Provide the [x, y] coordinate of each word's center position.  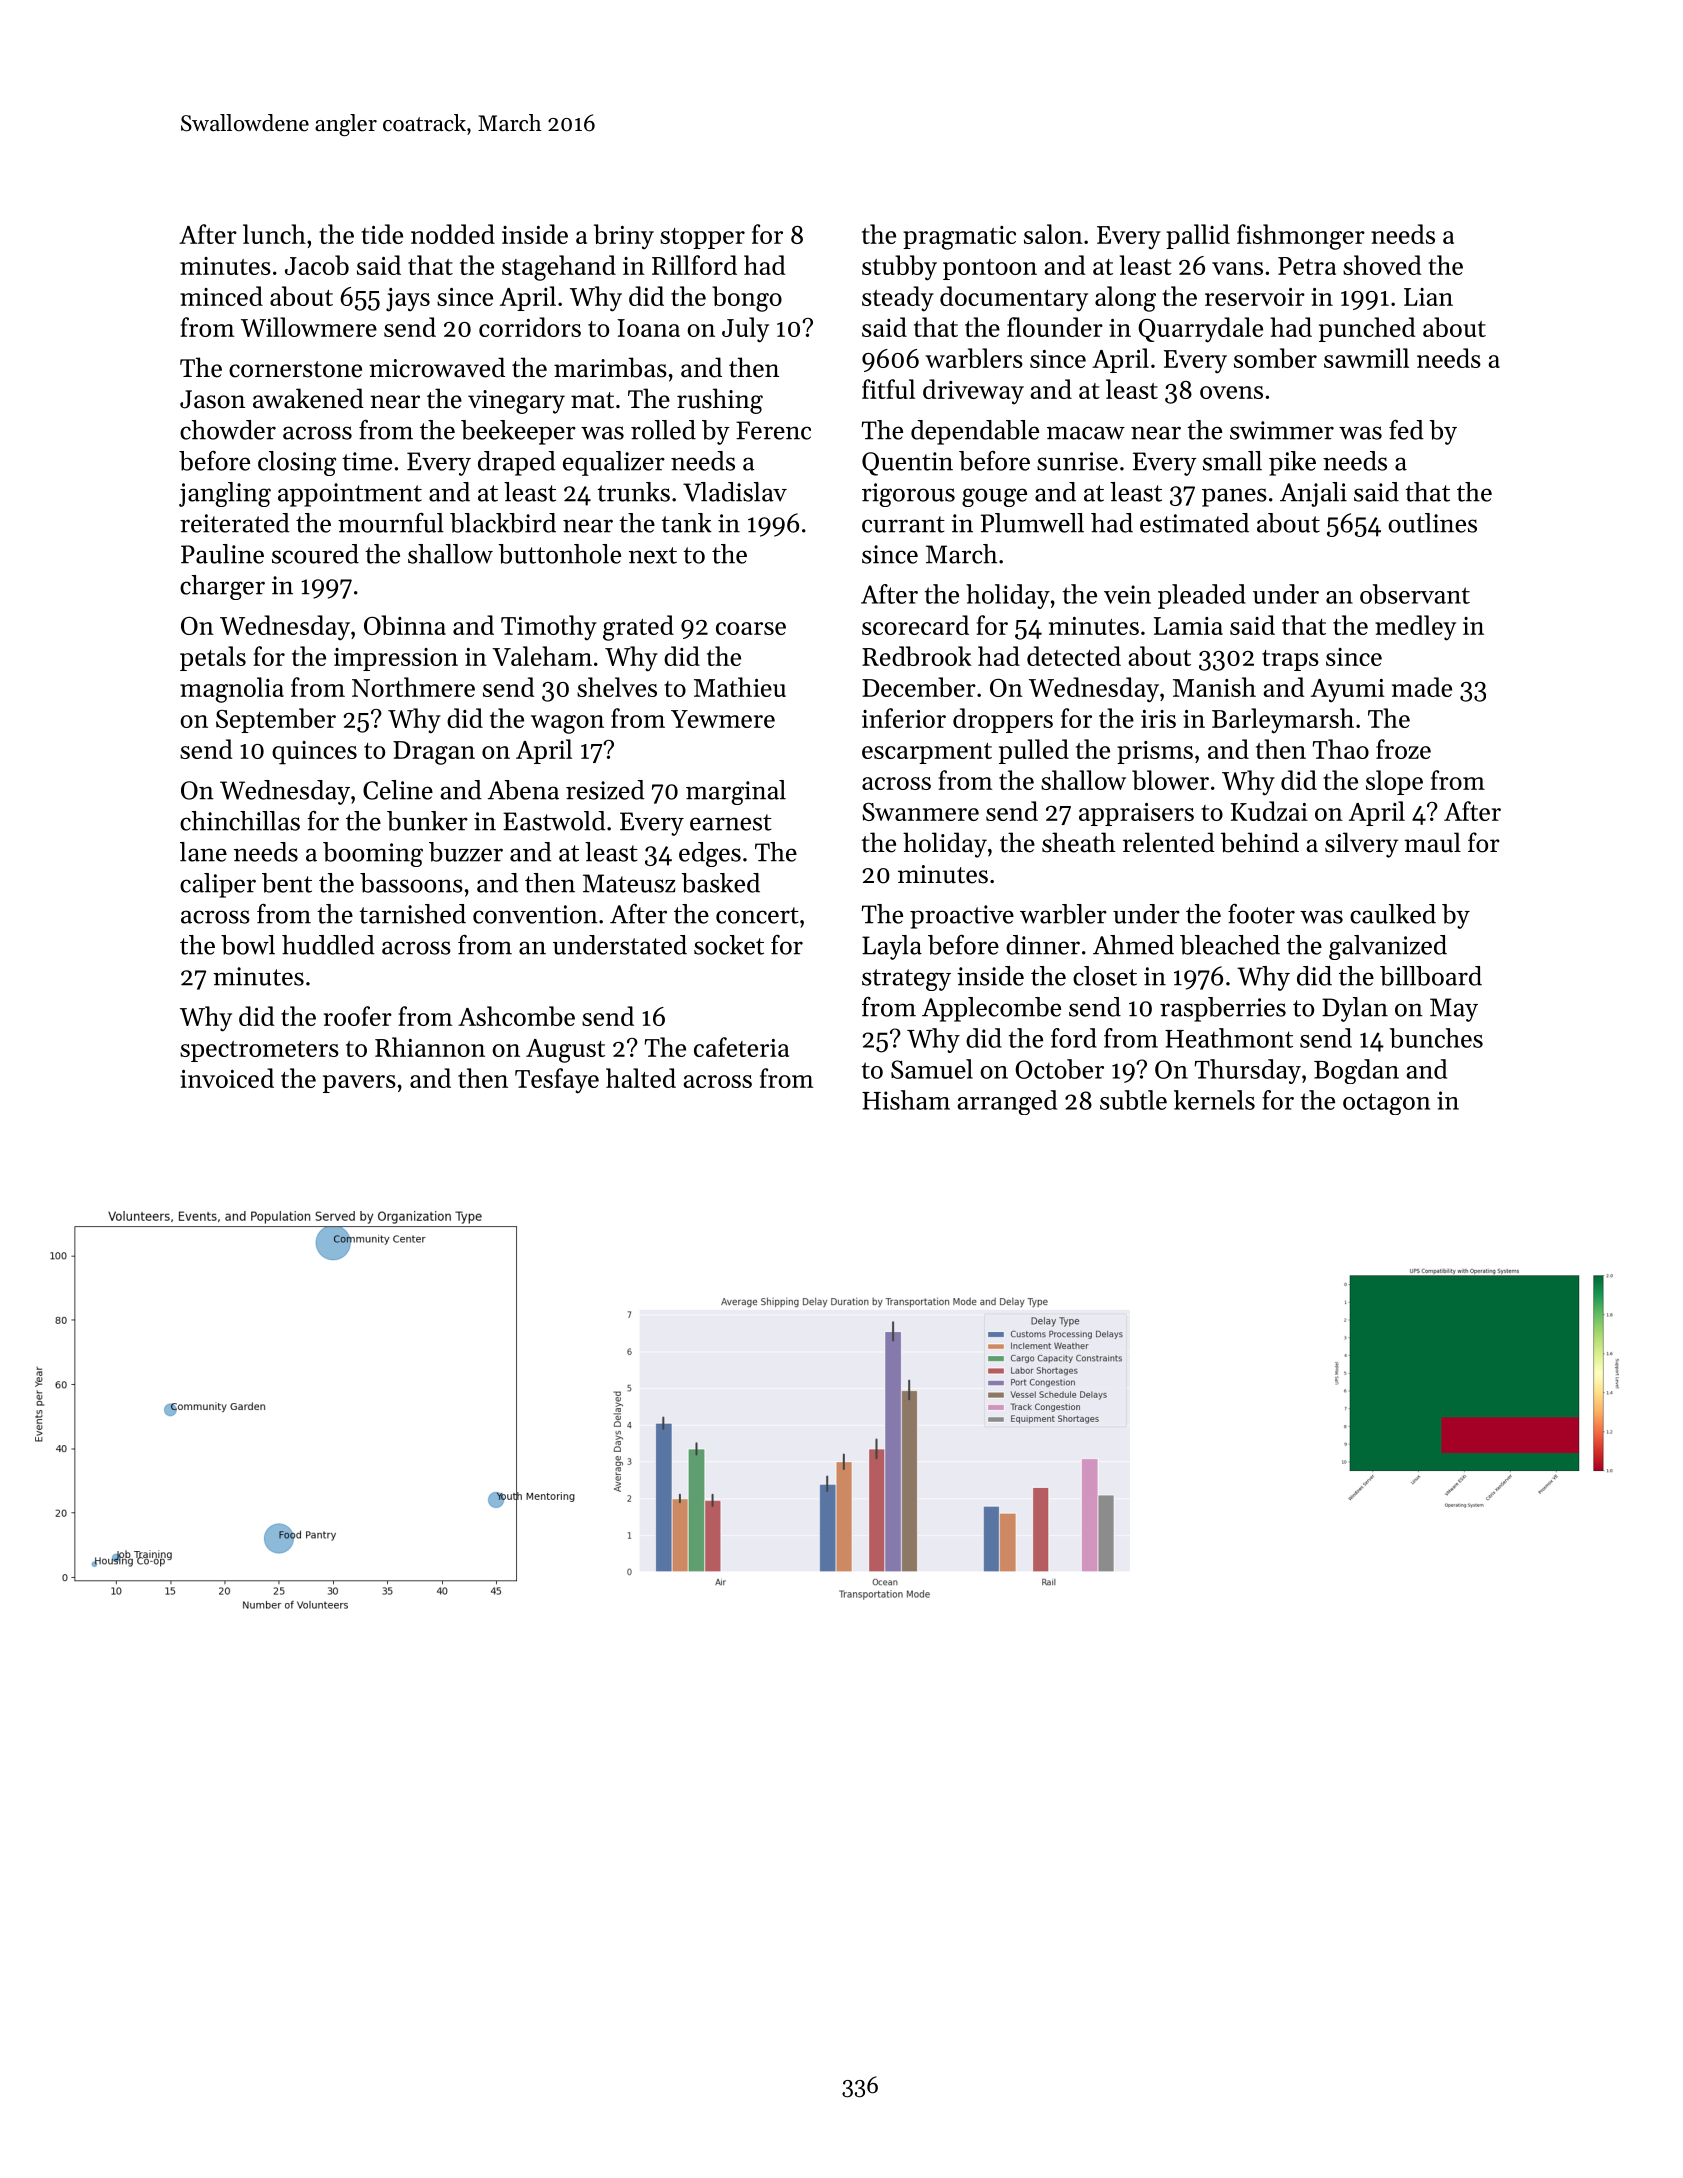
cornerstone [295, 369]
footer [1261, 914]
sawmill [1366, 358]
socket [729, 945]
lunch [274, 234]
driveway [973, 391]
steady [898, 299]
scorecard [915, 625]
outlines [1432, 523]
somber [1275, 358]
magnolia [232, 690]
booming [373, 854]
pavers [359, 1084]
